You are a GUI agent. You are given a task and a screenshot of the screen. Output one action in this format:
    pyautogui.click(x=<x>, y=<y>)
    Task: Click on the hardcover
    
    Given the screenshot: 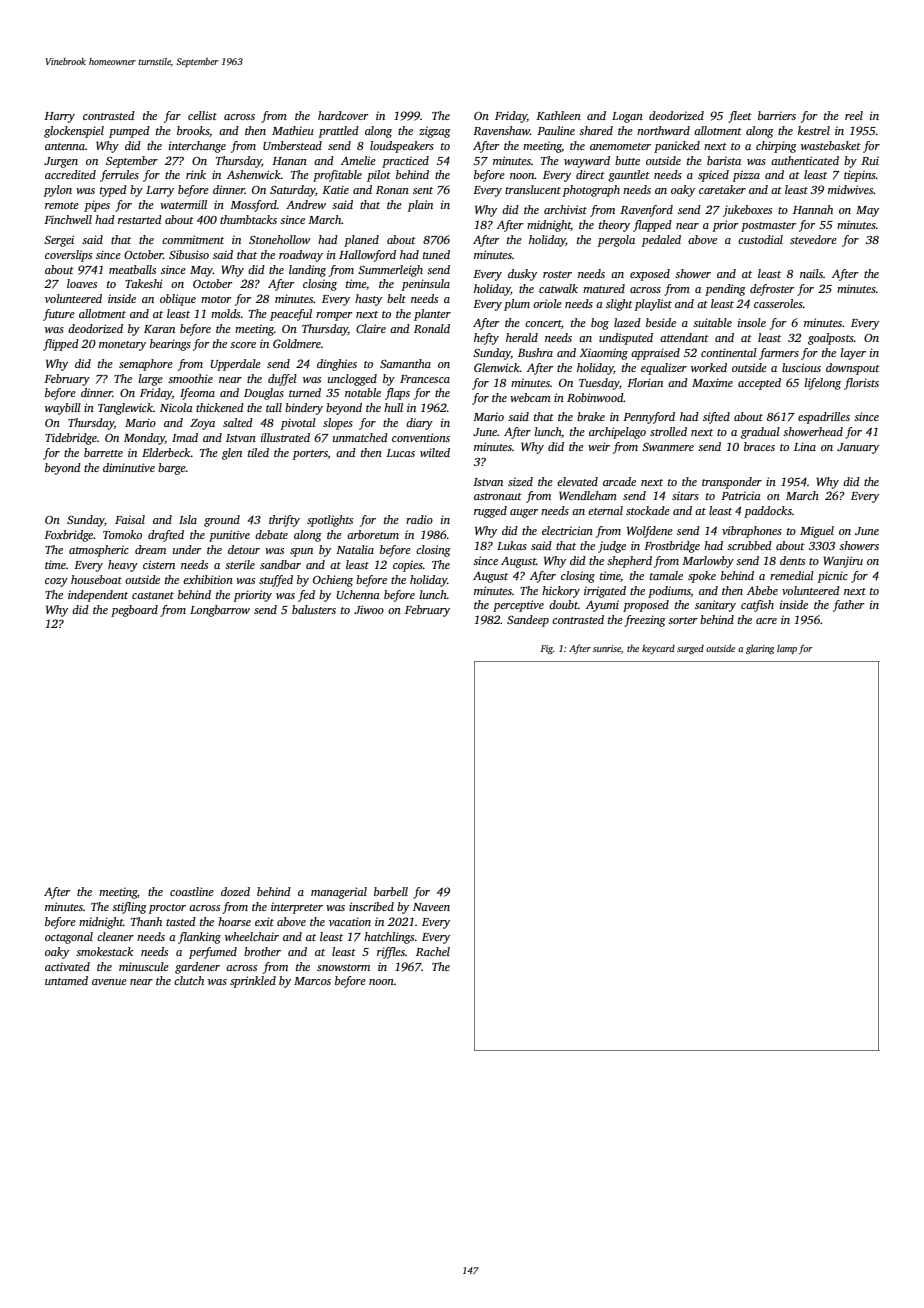 What is the action you would take?
    pyautogui.click(x=343, y=115)
